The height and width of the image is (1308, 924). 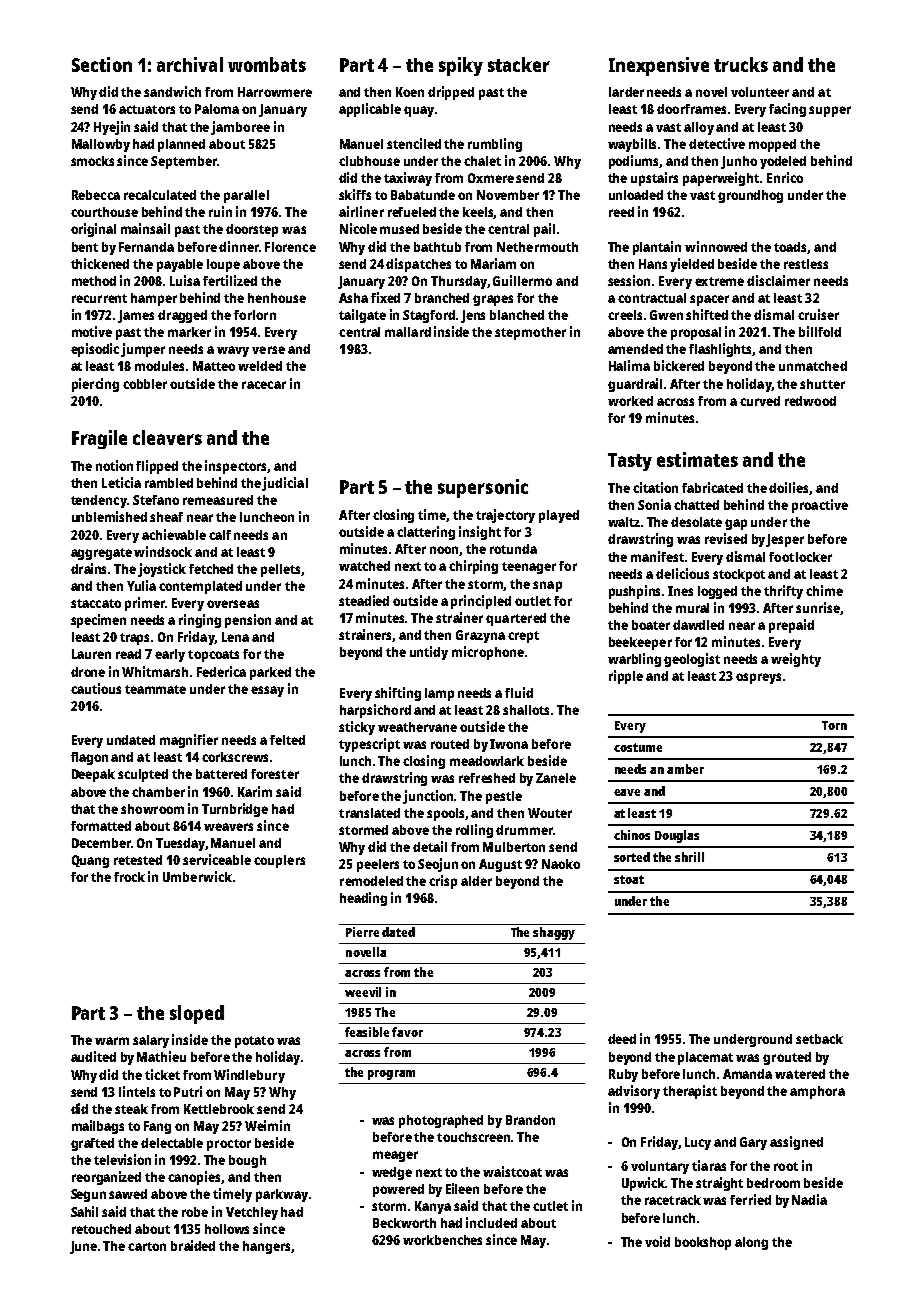 What do you see at coordinates (442, 1240) in the image?
I see `workbenches` at bounding box center [442, 1240].
